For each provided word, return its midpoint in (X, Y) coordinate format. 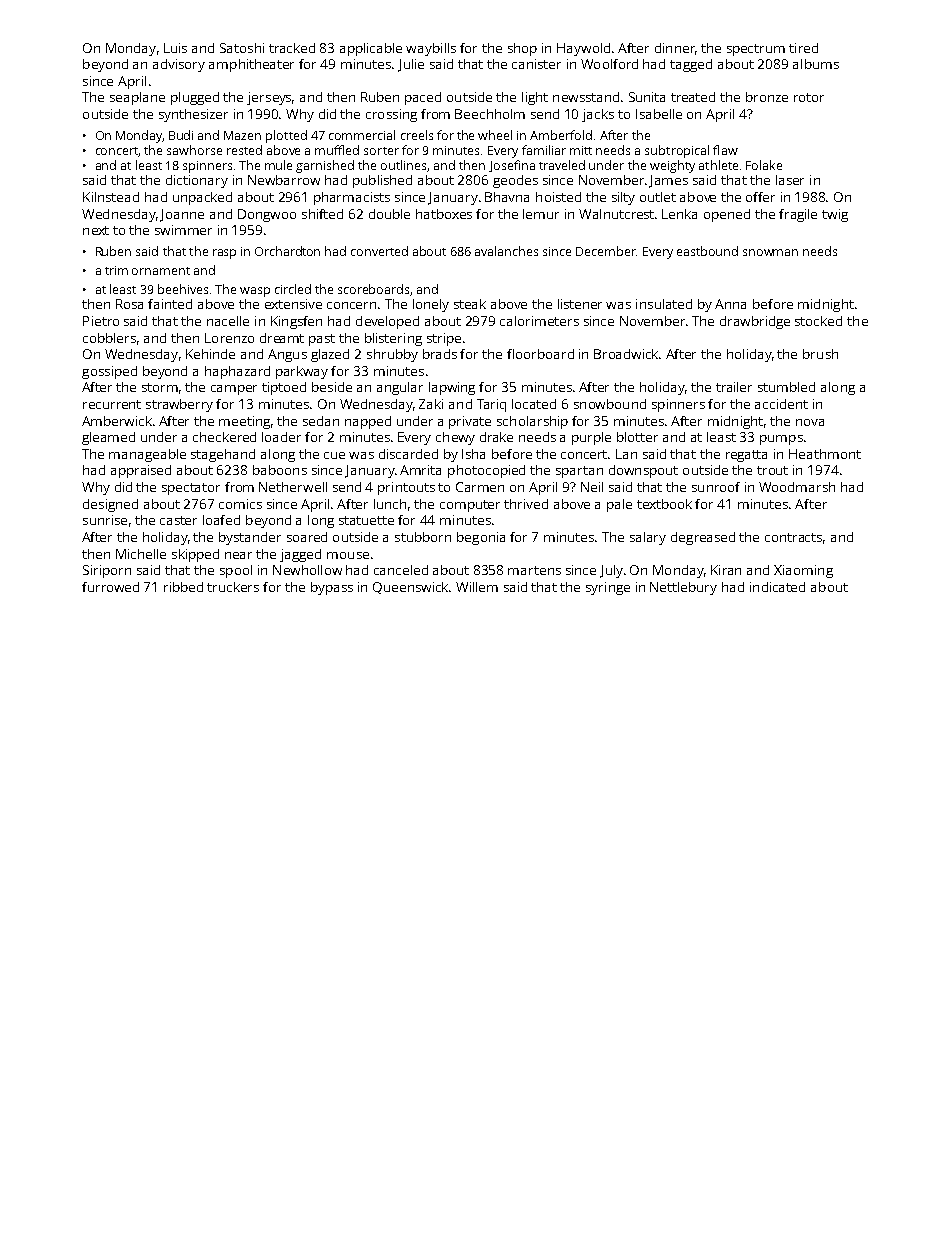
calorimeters (539, 321)
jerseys (269, 98)
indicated (777, 587)
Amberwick (117, 421)
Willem (477, 587)
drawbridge (755, 322)
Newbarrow (284, 180)
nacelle (228, 321)
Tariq (491, 405)
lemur (541, 214)
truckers (233, 587)
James (668, 181)
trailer (734, 387)
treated (693, 97)
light (535, 98)
